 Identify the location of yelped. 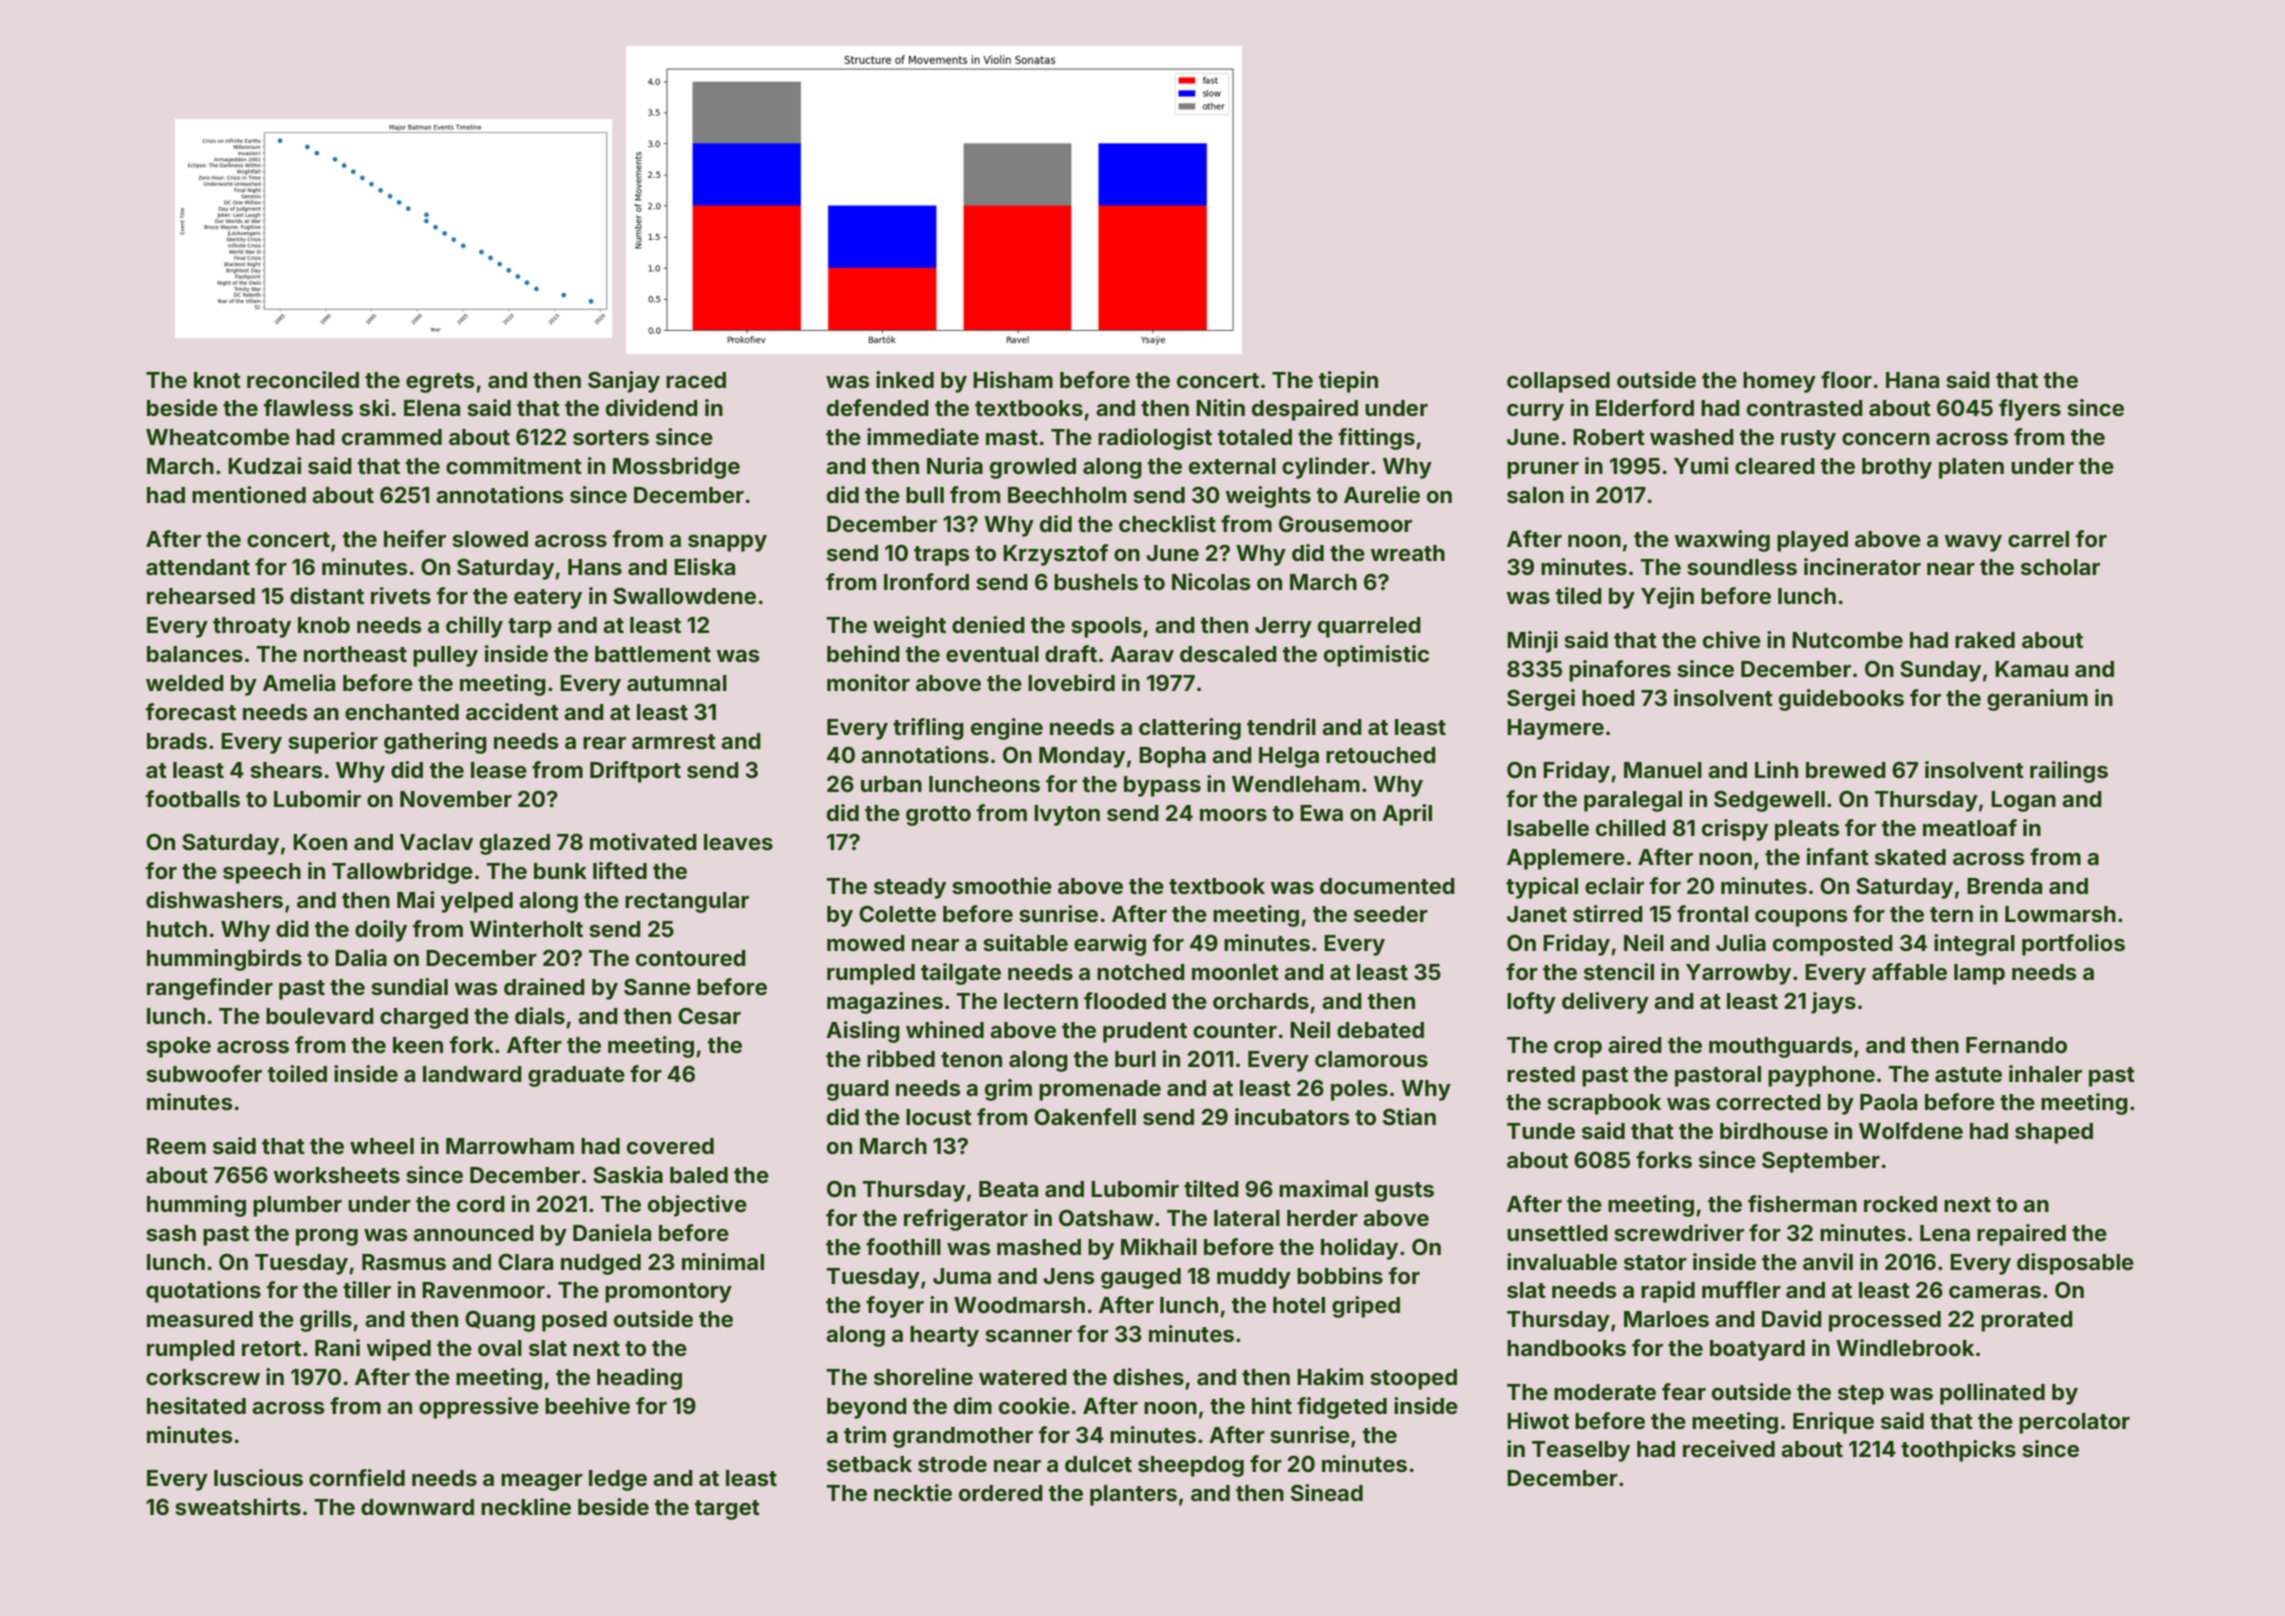
(477, 902).
